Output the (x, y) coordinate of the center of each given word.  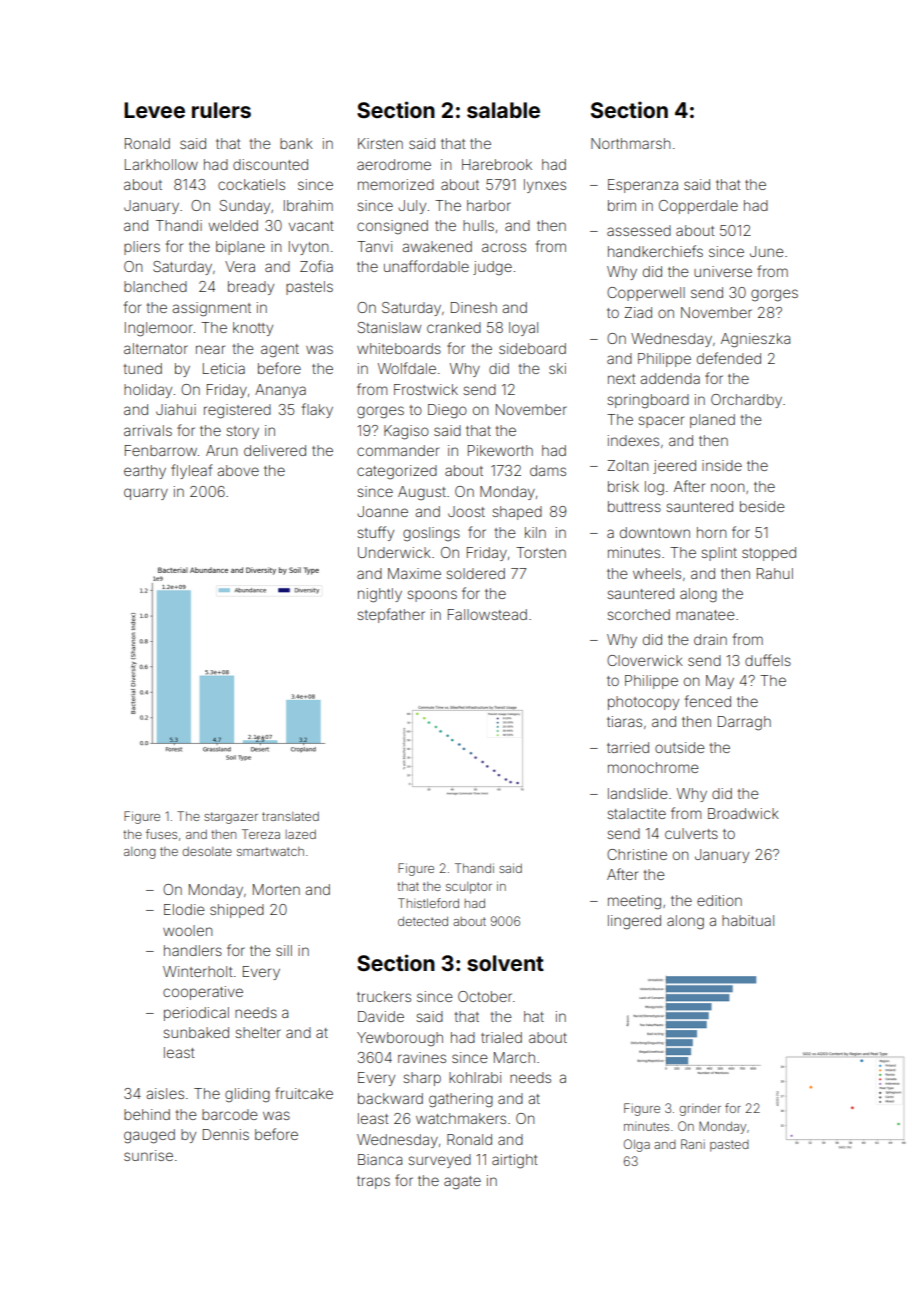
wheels (657, 573)
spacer (661, 422)
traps (373, 1182)
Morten (276, 889)
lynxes (545, 186)
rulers (221, 110)
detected (423, 921)
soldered (475, 573)
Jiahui (176, 409)
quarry (146, 494)
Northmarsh (631, 143)
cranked (454, 327)
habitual (748, 920)
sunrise (148, 1155)
